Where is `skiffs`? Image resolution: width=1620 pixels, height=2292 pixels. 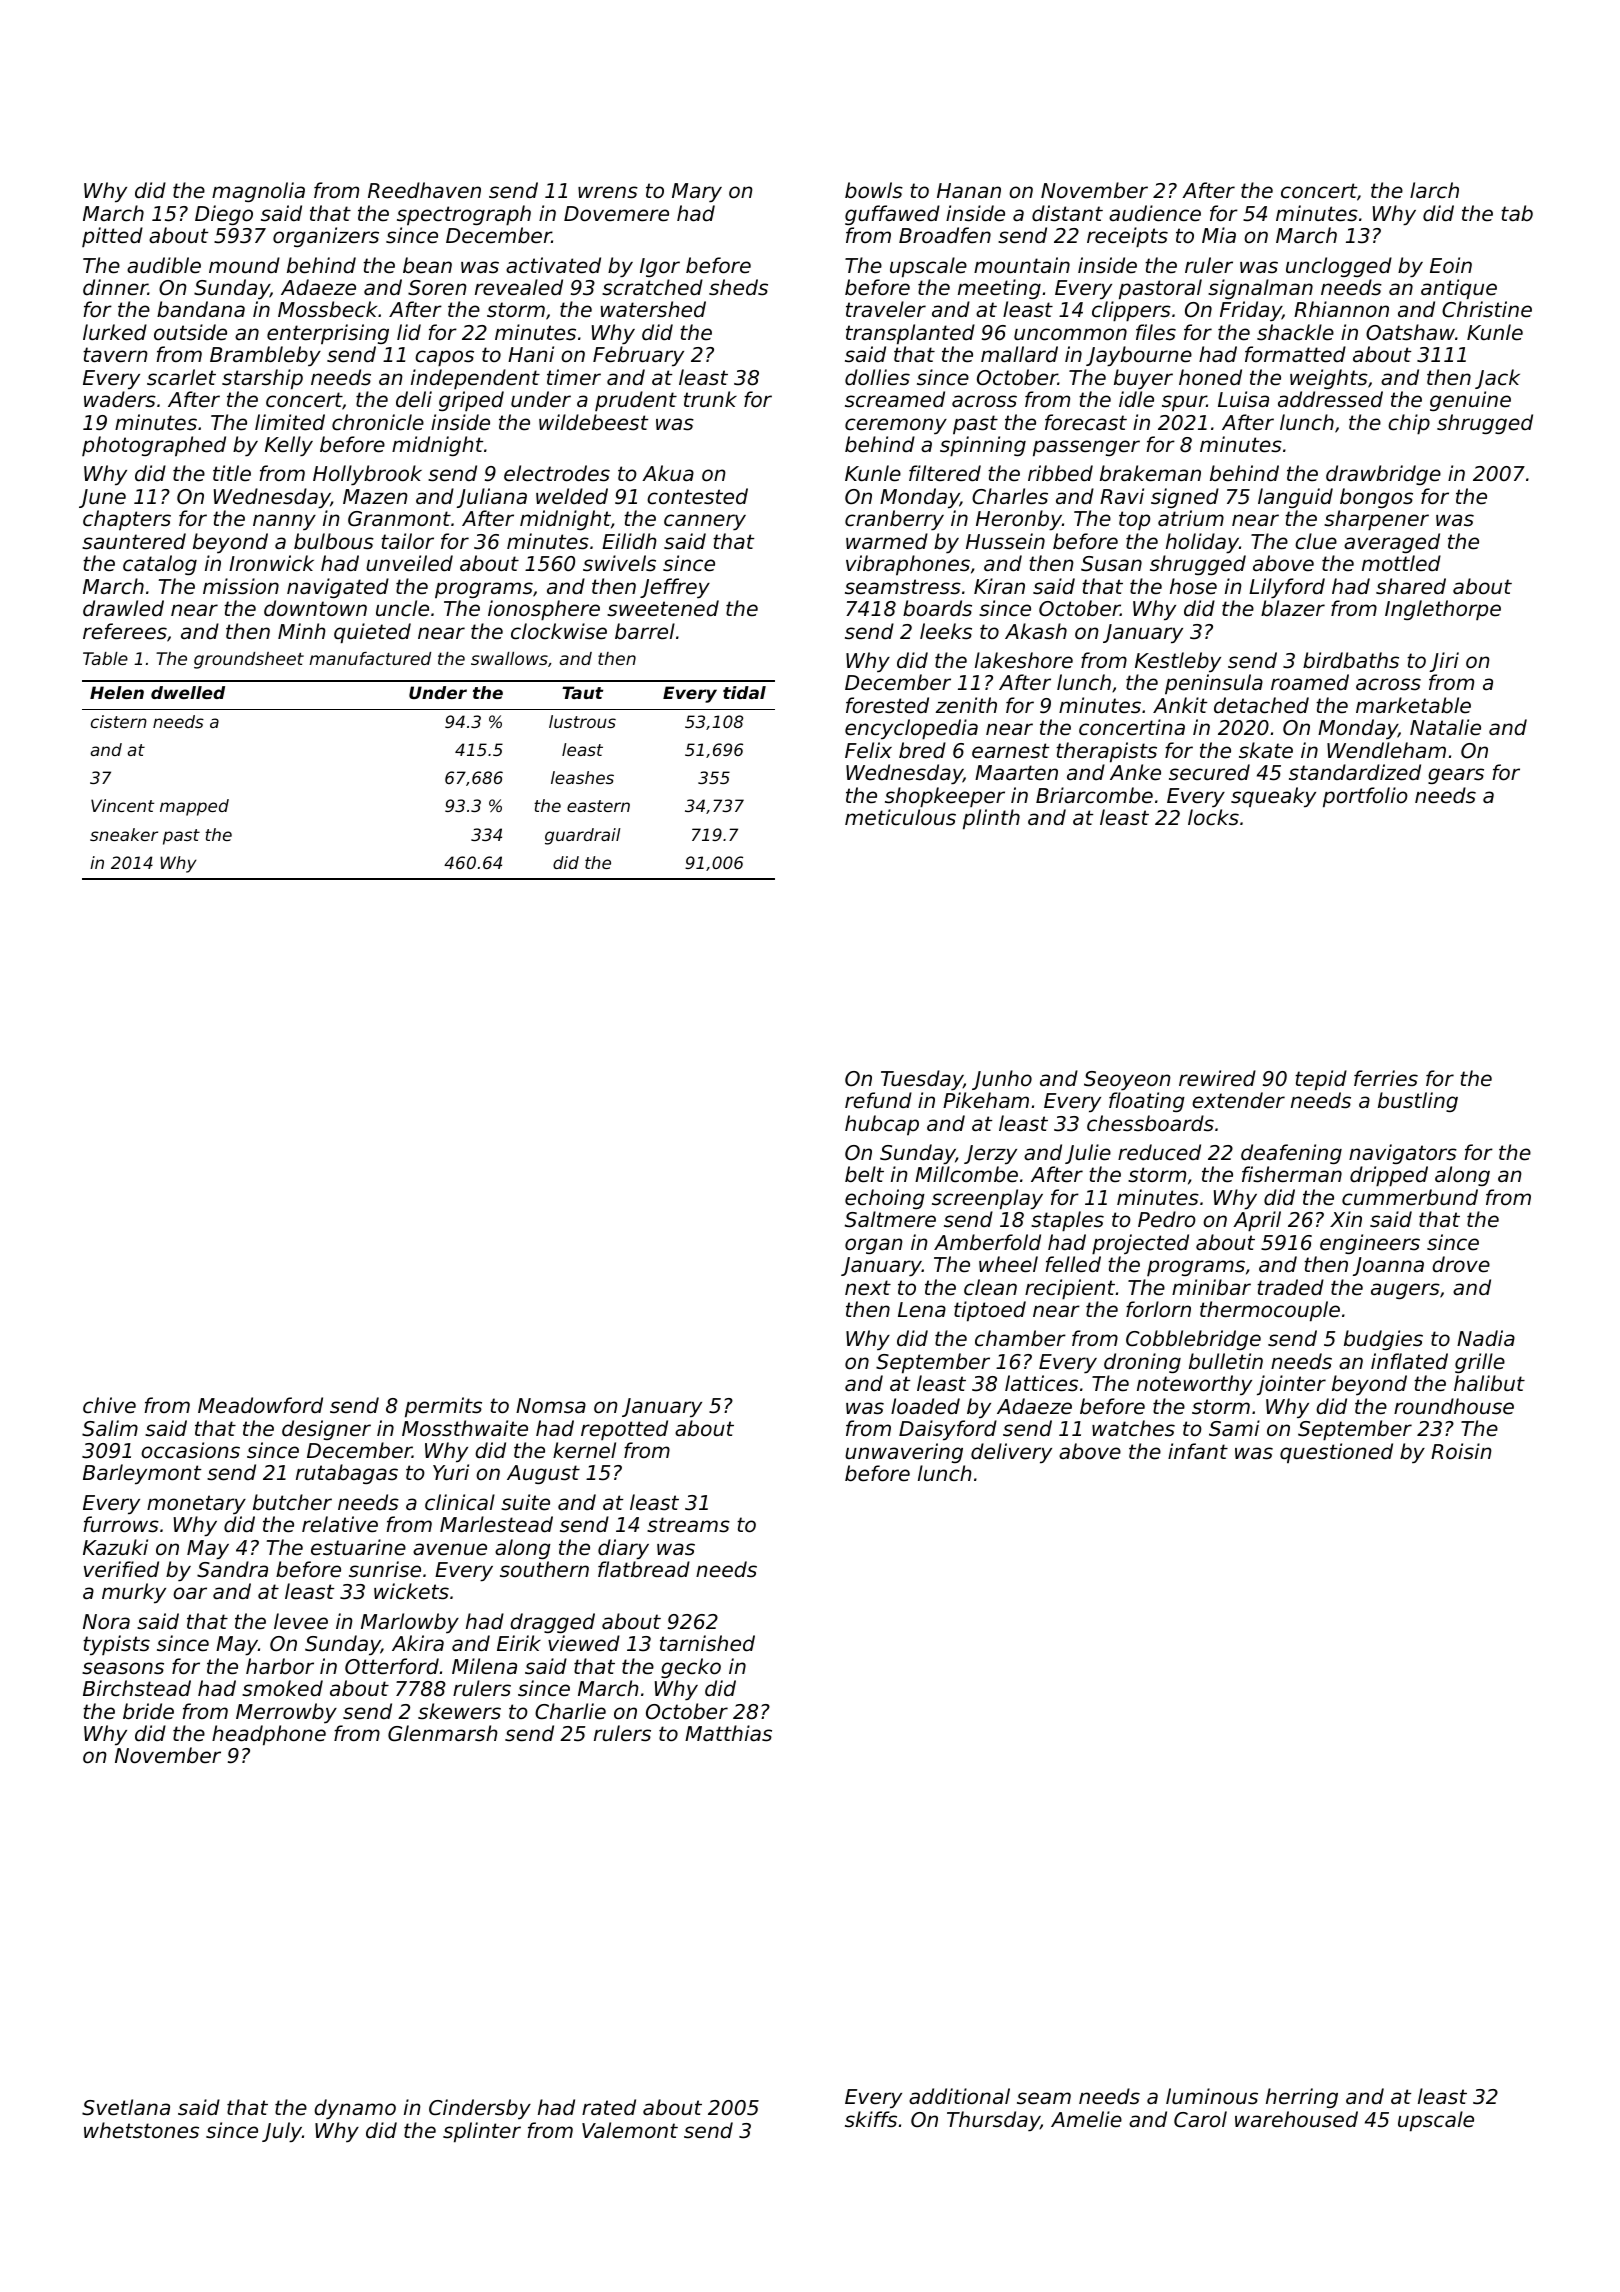
skiffs is located at coordinates (871, 2119).
